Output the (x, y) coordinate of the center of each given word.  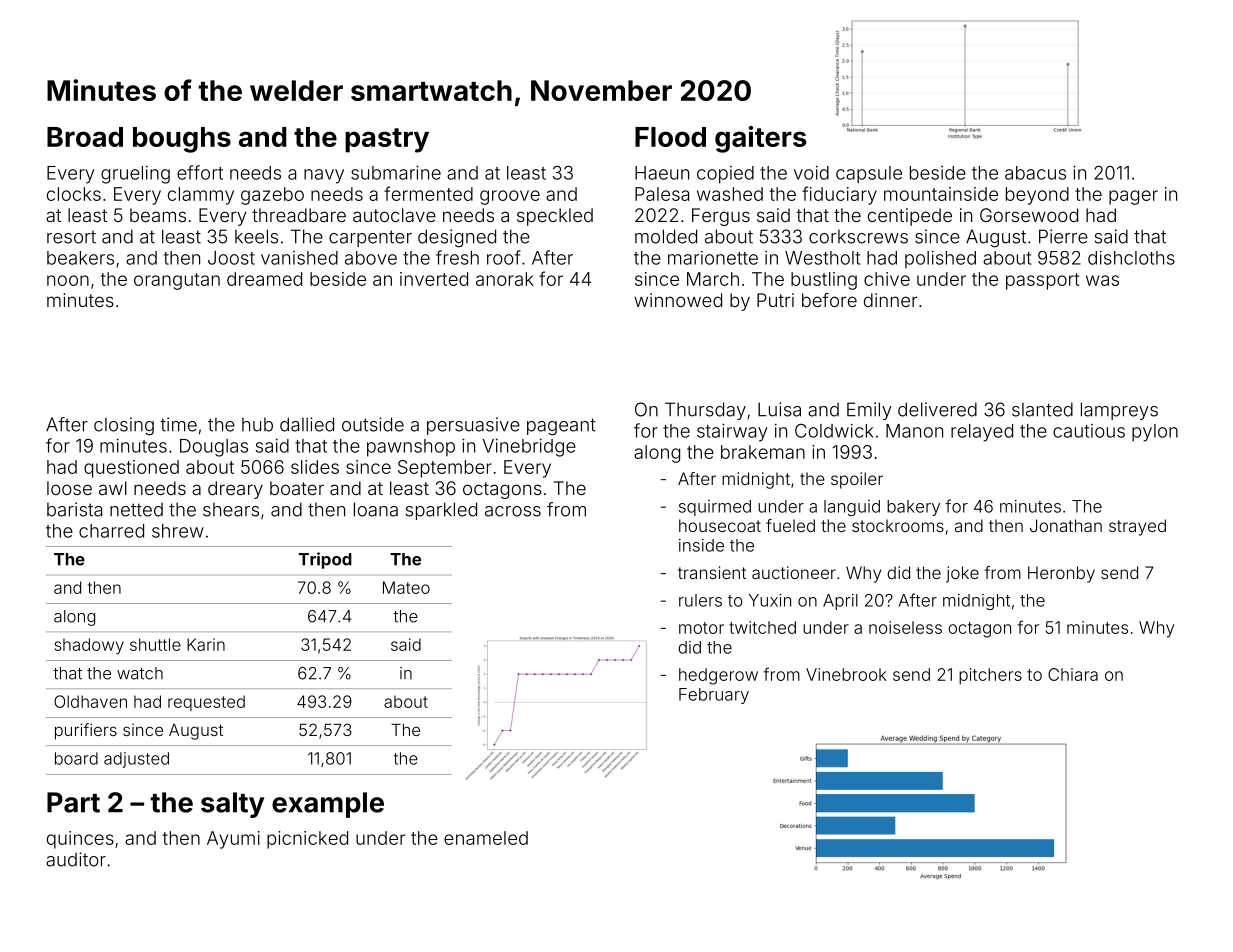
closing (124, 426)
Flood (670, 137)
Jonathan (1066, 525)
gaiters (761, 139)
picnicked (307, 840)
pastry (387, 140)
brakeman (763, 452)
